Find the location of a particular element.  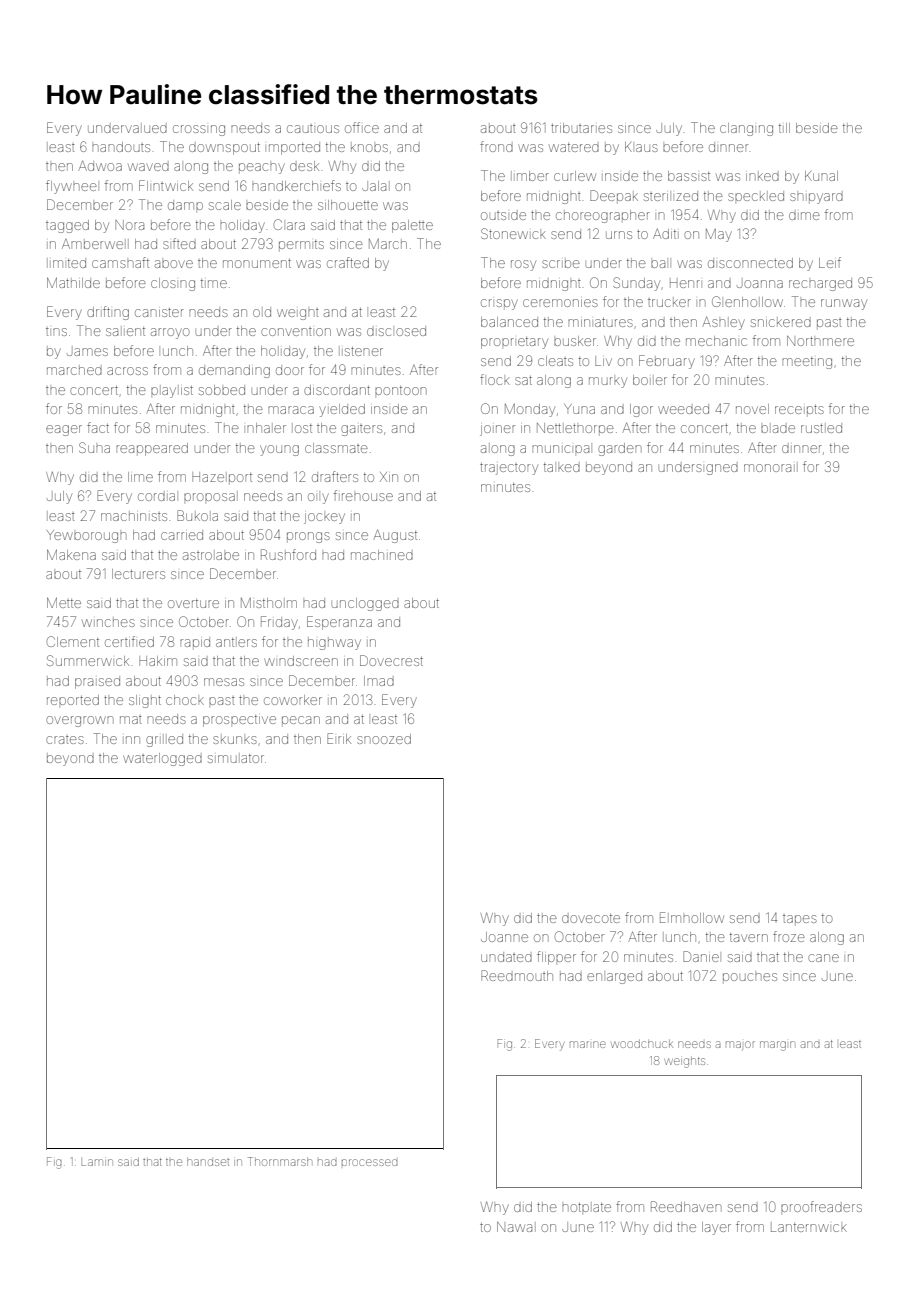

across is located at coordinates (127, 371).
